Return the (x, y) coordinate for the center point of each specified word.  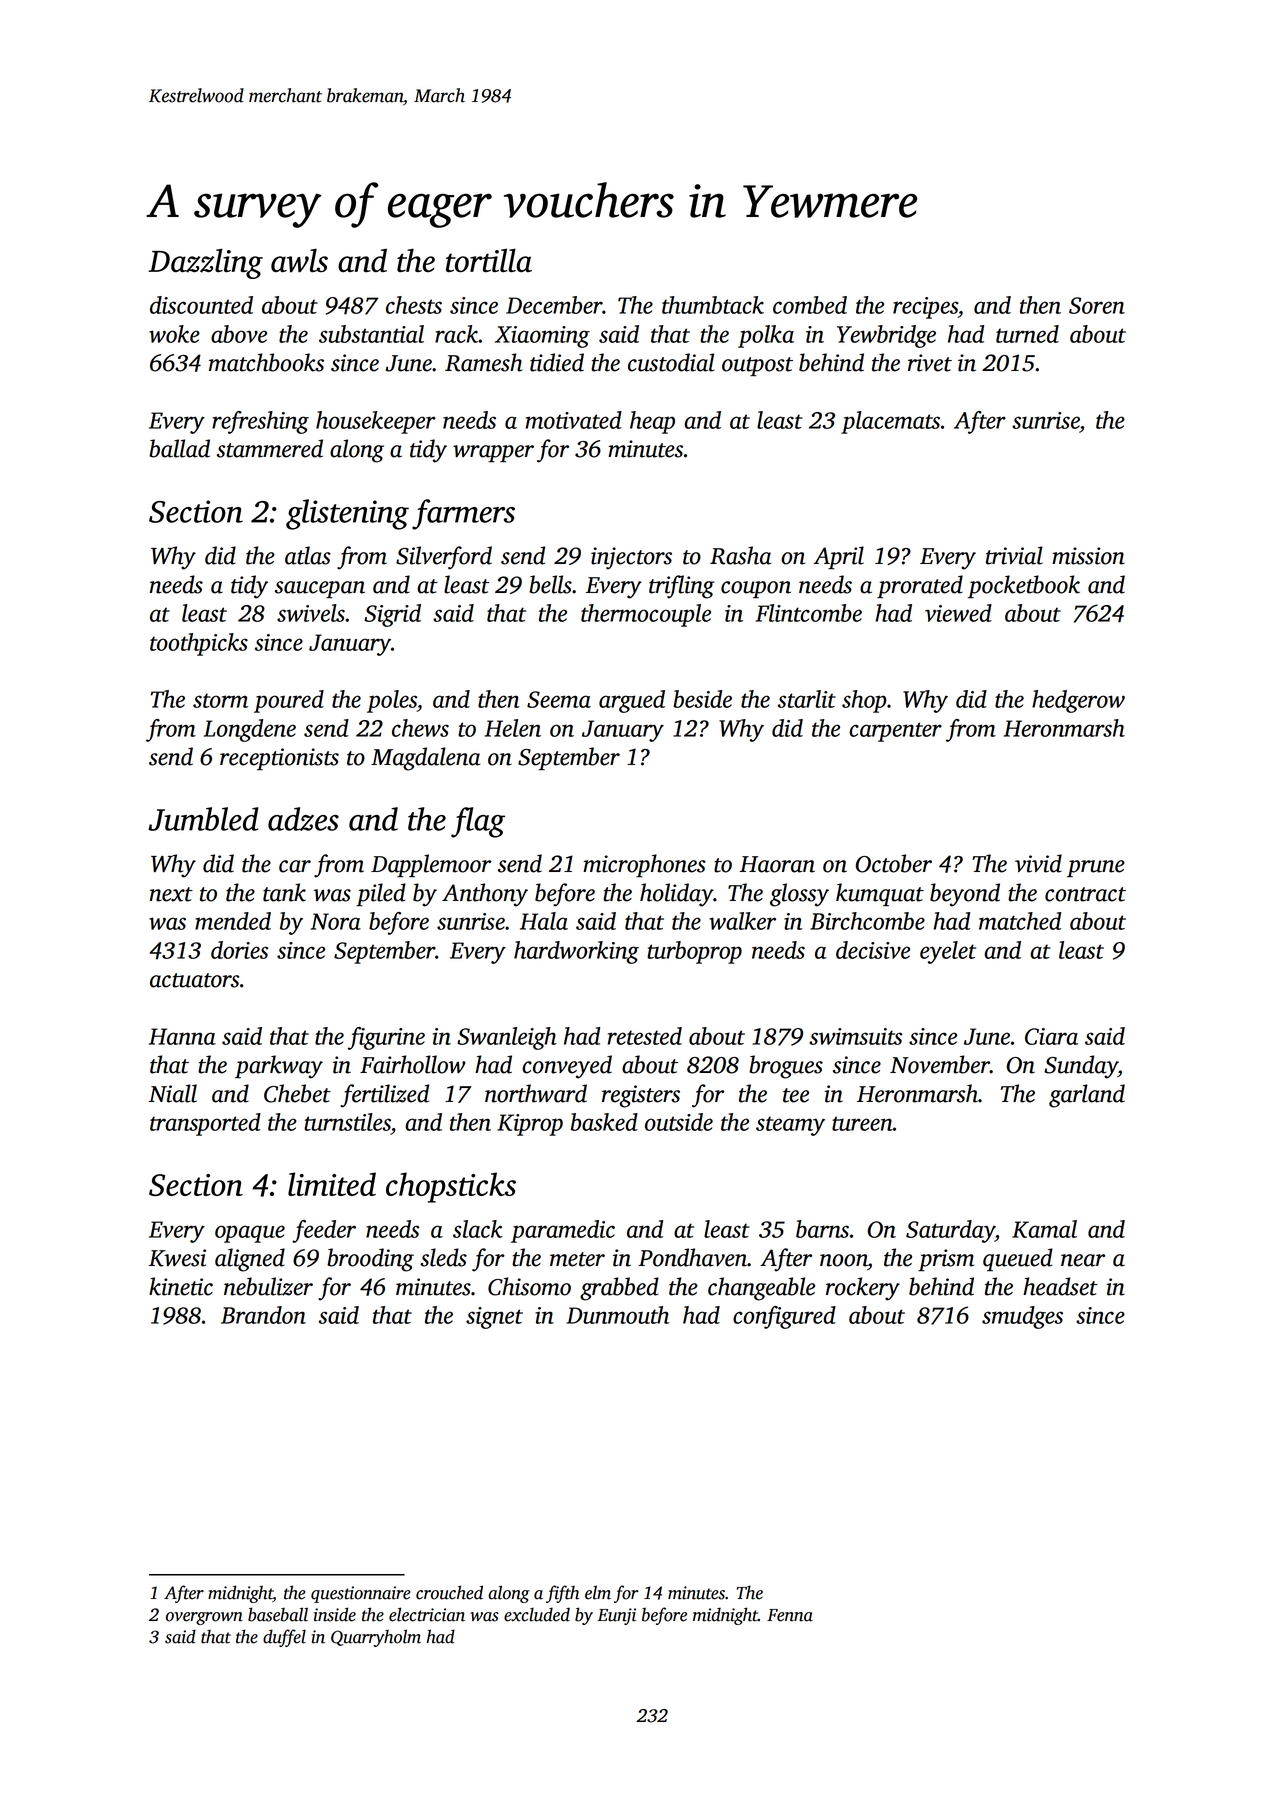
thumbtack (713, 305)
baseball (278, 1614)
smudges (1022, 1317)
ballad (179, 448)
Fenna (790, 1615)
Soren (1097, 305)
